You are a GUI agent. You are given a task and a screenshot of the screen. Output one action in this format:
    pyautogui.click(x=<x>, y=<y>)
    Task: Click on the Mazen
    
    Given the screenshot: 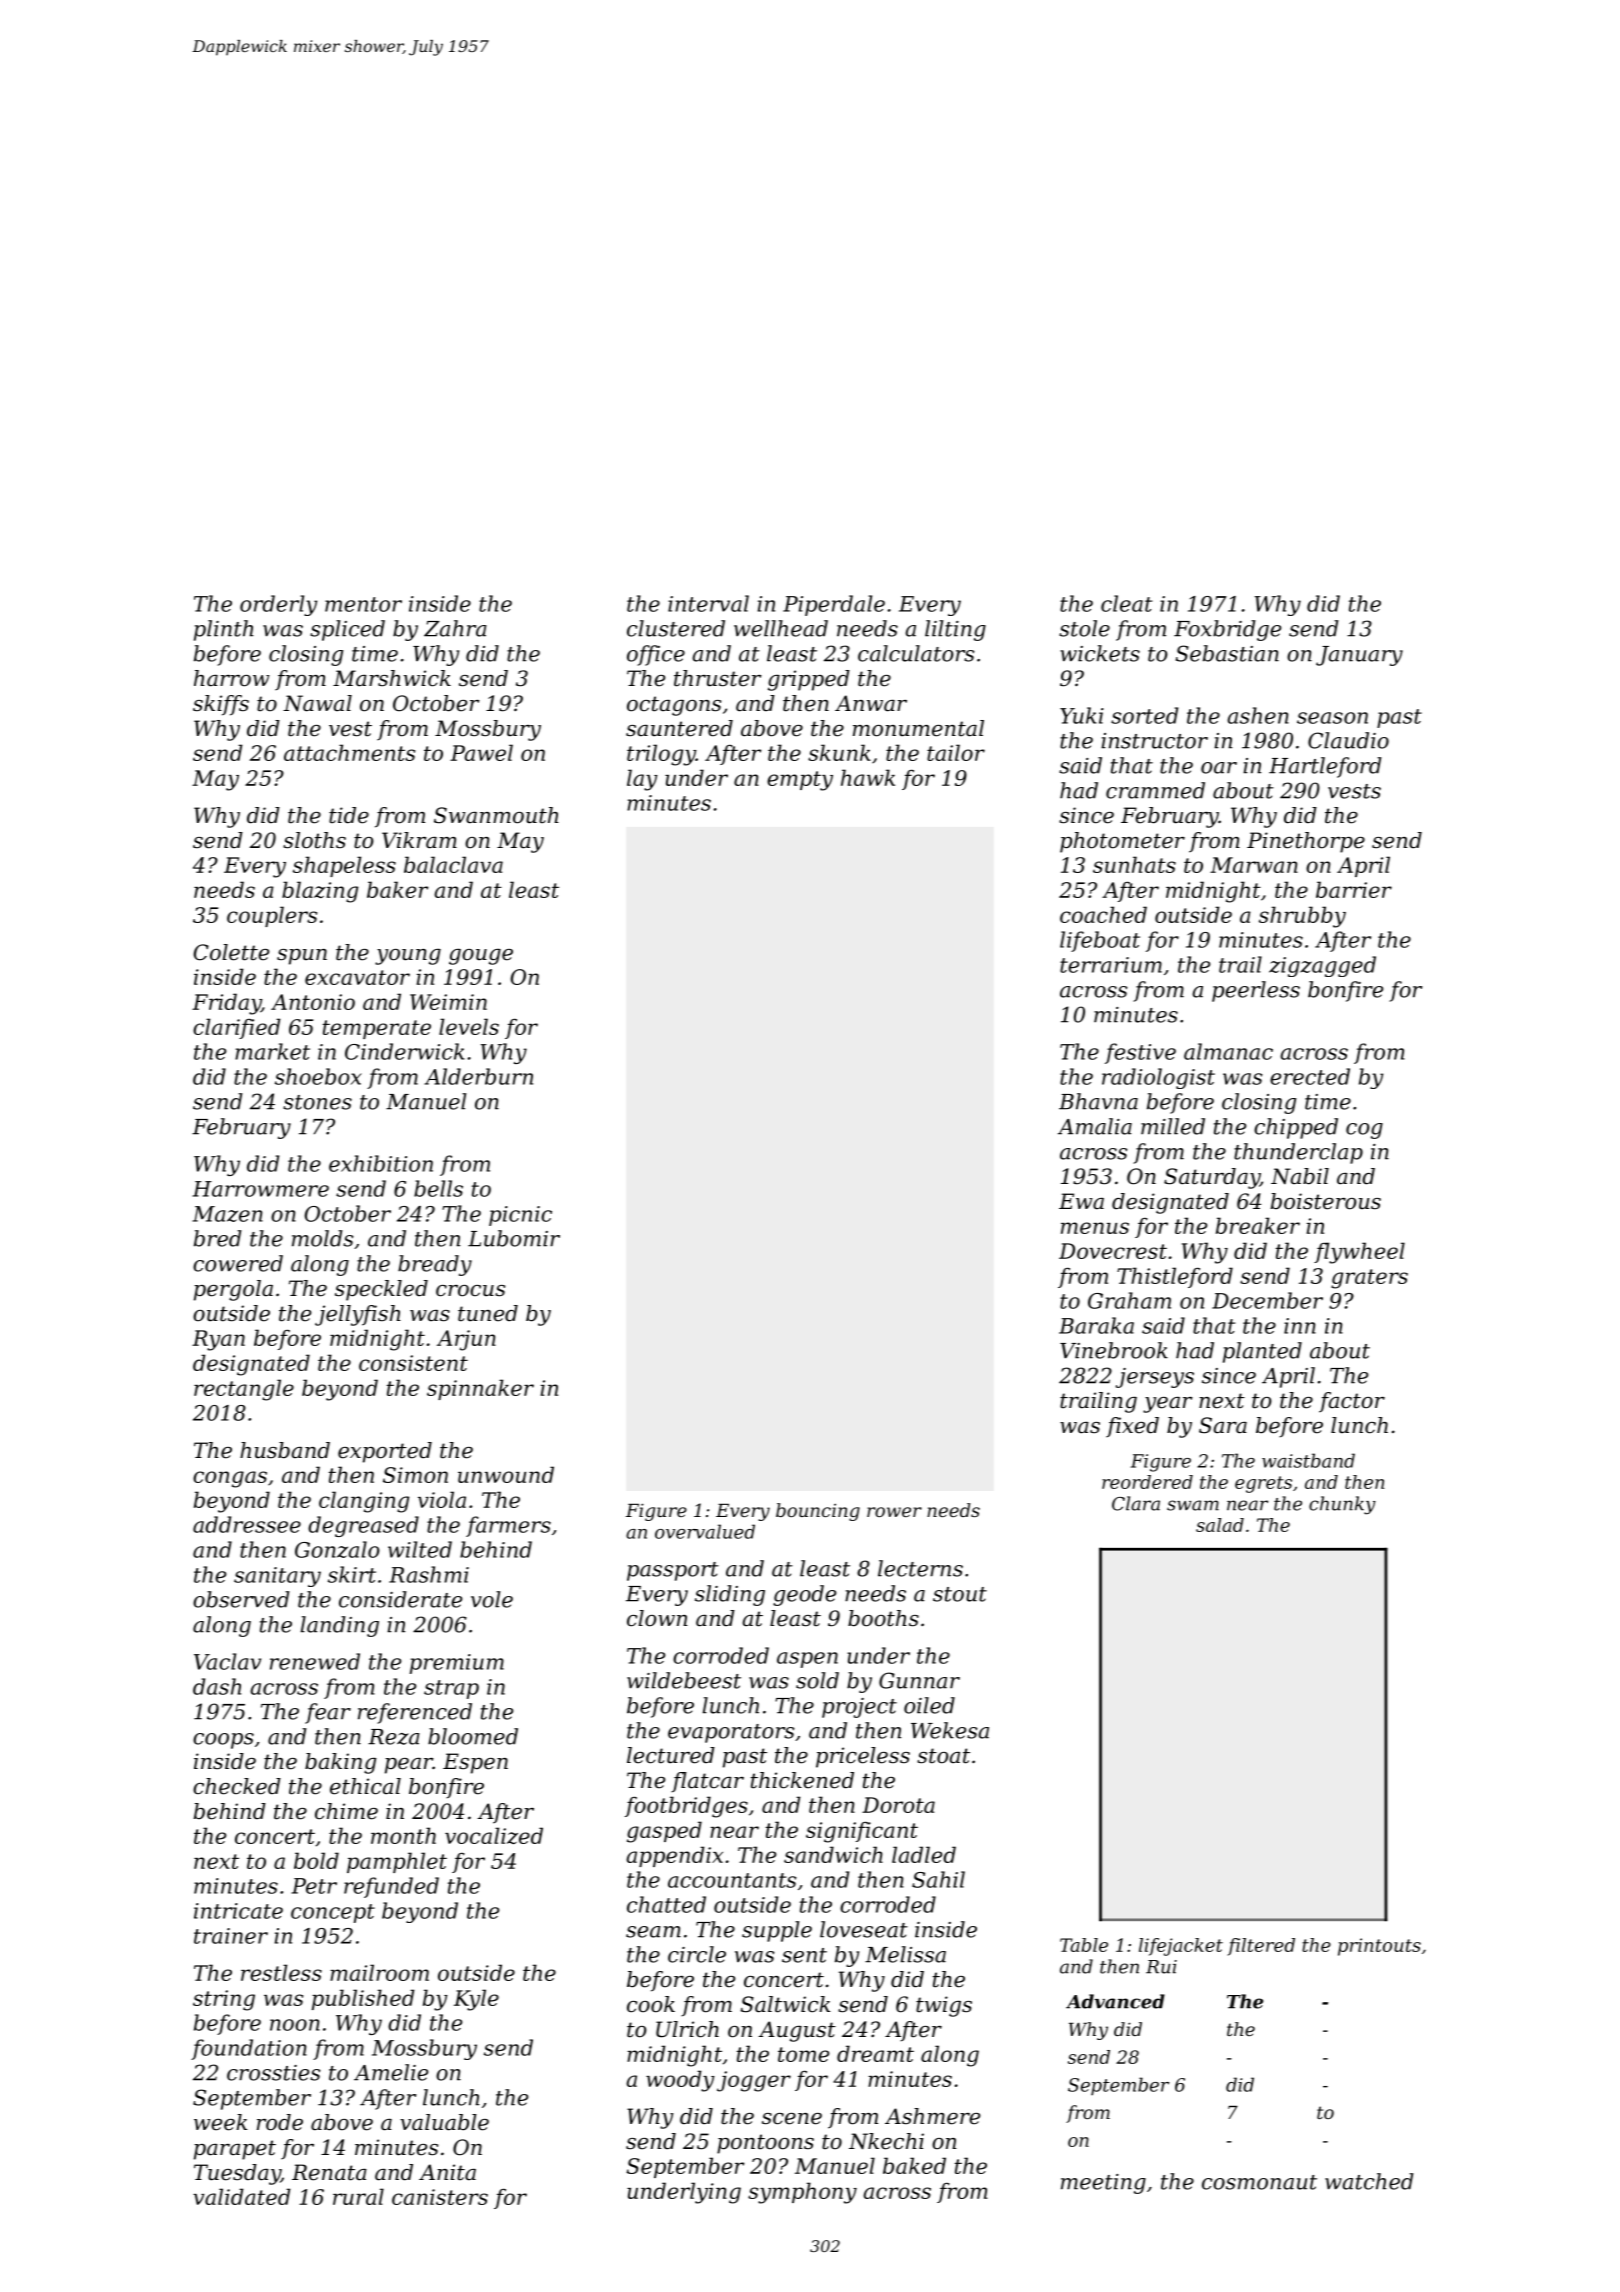 What is the action you would take?
    pyautogui.click(x=227, y=1214)
